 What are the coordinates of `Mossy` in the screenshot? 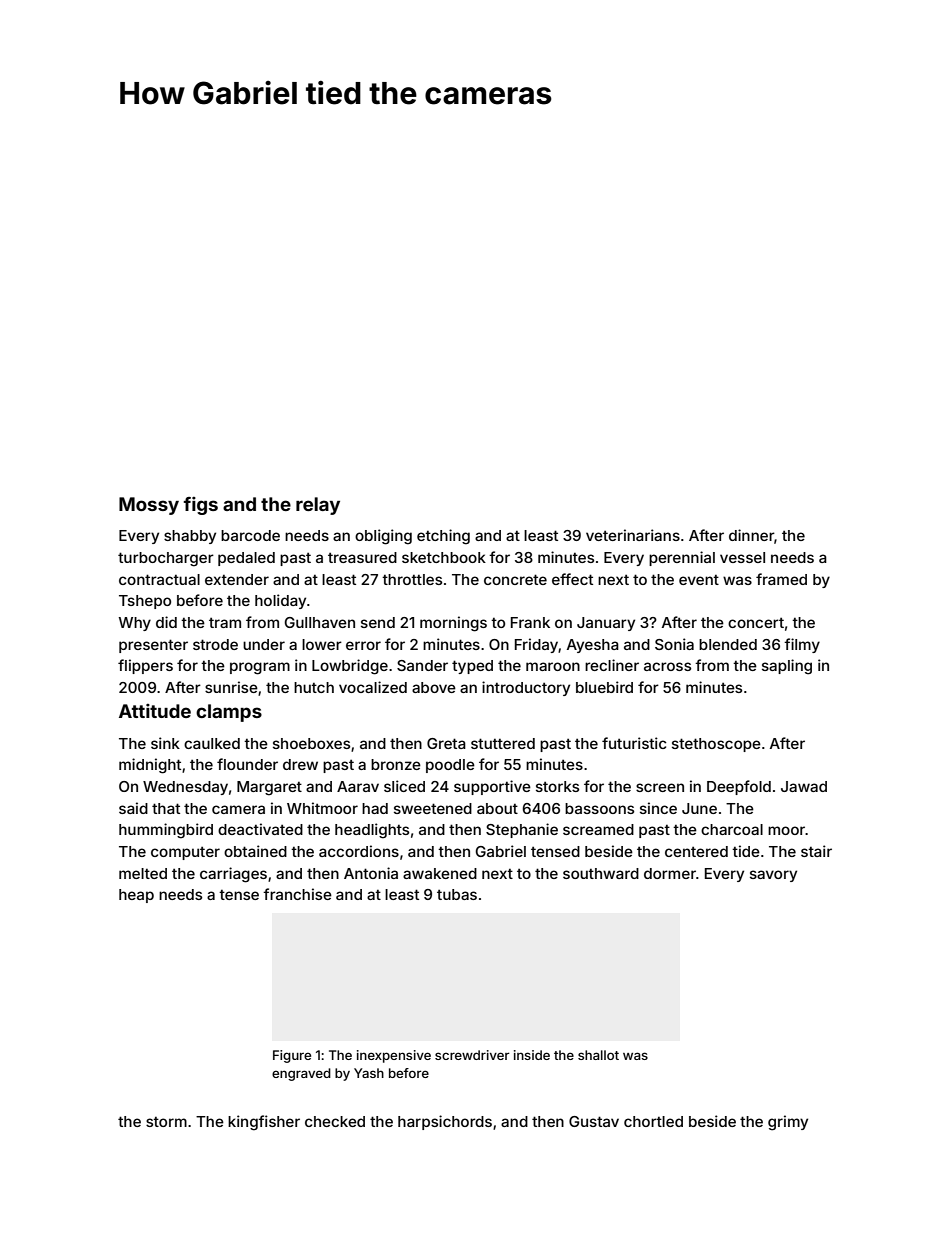 It's located at (149, 506).
